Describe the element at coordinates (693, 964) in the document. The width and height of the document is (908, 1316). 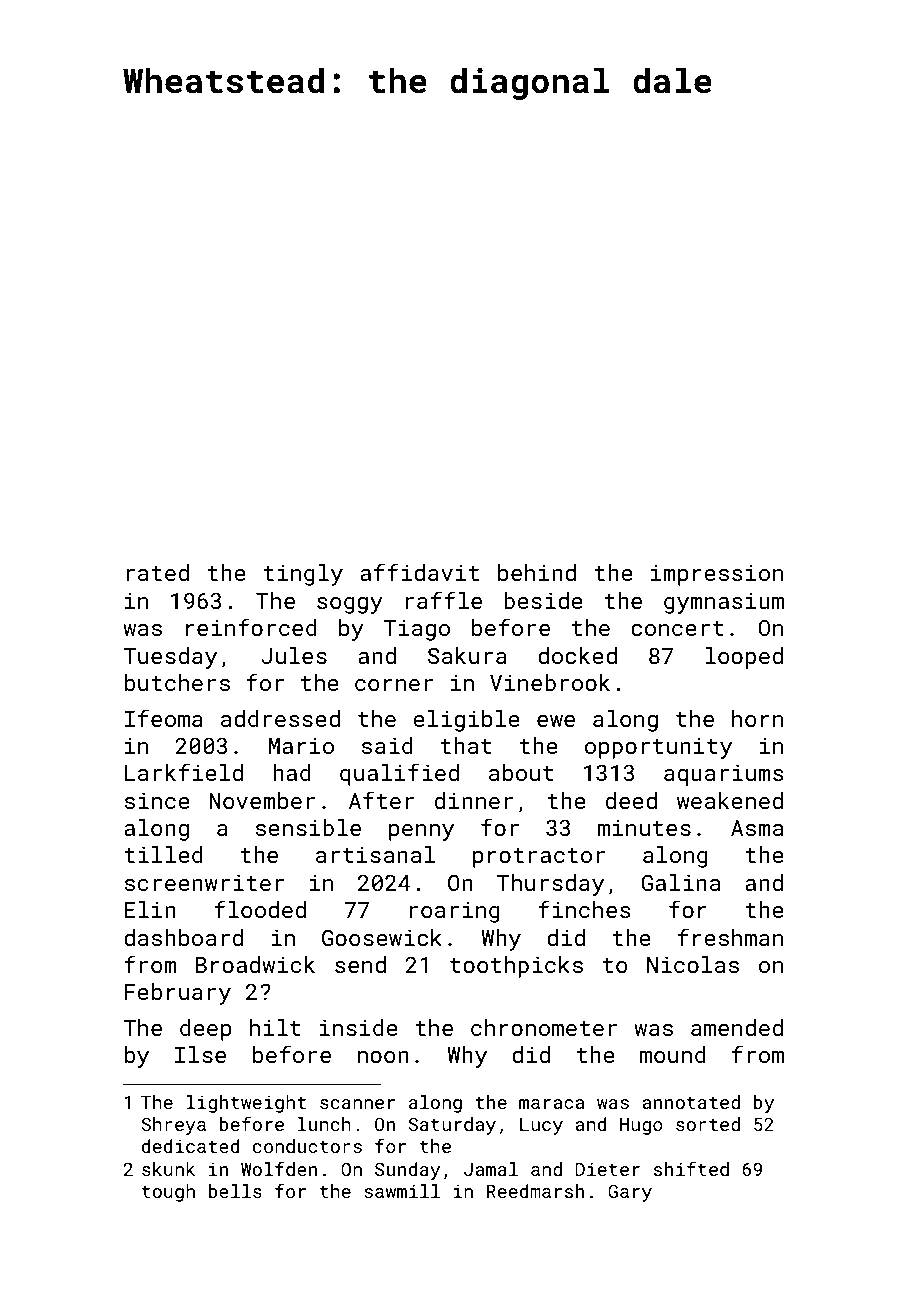
I see `Nicolas` at that location.
